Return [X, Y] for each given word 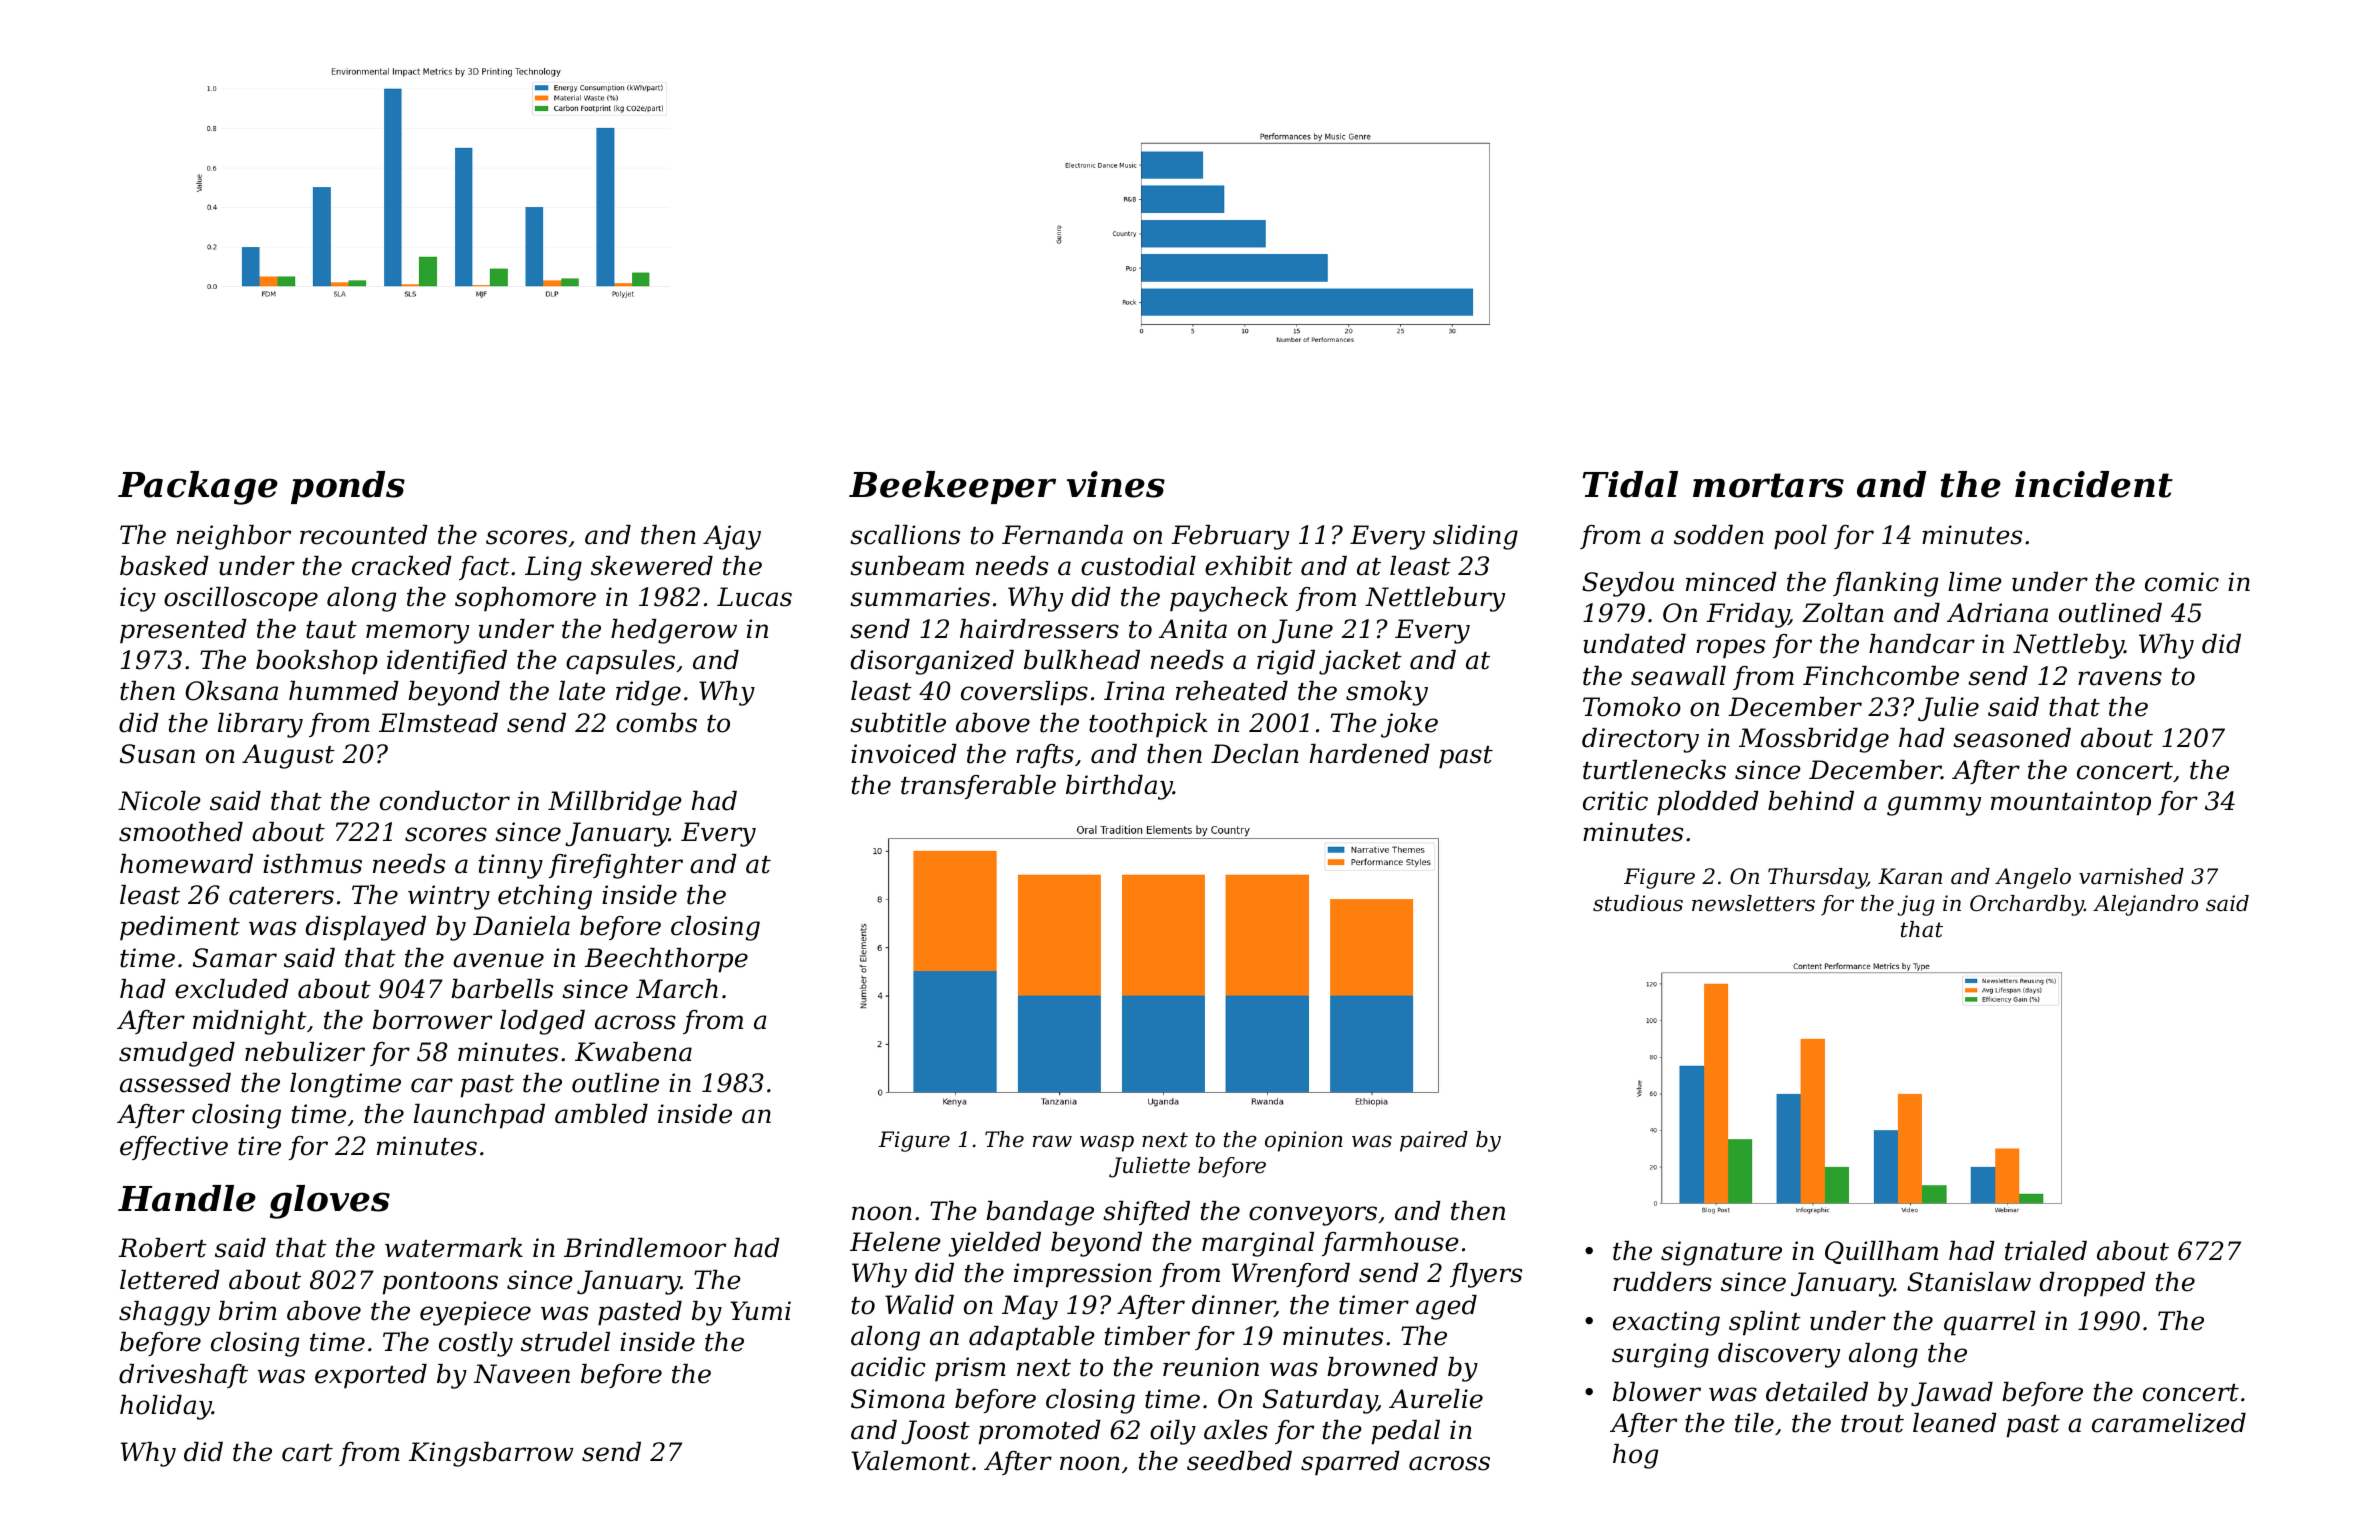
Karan [1910, 876]
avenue [498, 960]
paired [1434, 1141]
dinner [1233, 1306]
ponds [348, 487]
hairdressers [1039, 629]
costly [476, 1344]
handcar [1922, 644]
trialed [2046, 1251]
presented [183, 631]
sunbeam [907, 566]
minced [1731, 582]
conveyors [1313, 1216]
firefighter [616, 866]
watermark [454, 1248]
